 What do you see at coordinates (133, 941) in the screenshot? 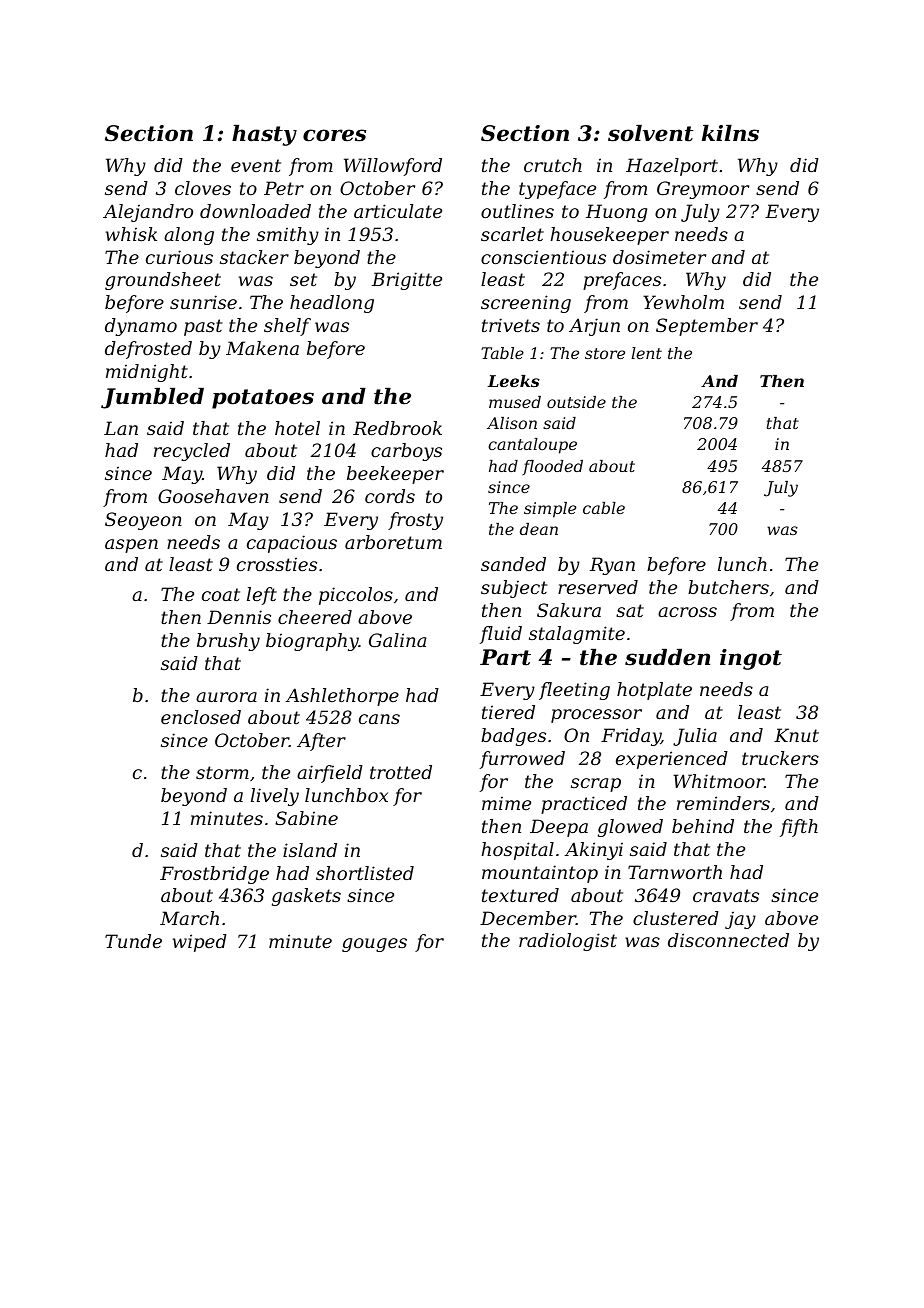
I see `Tunde` at bounding box center [133, 941].
